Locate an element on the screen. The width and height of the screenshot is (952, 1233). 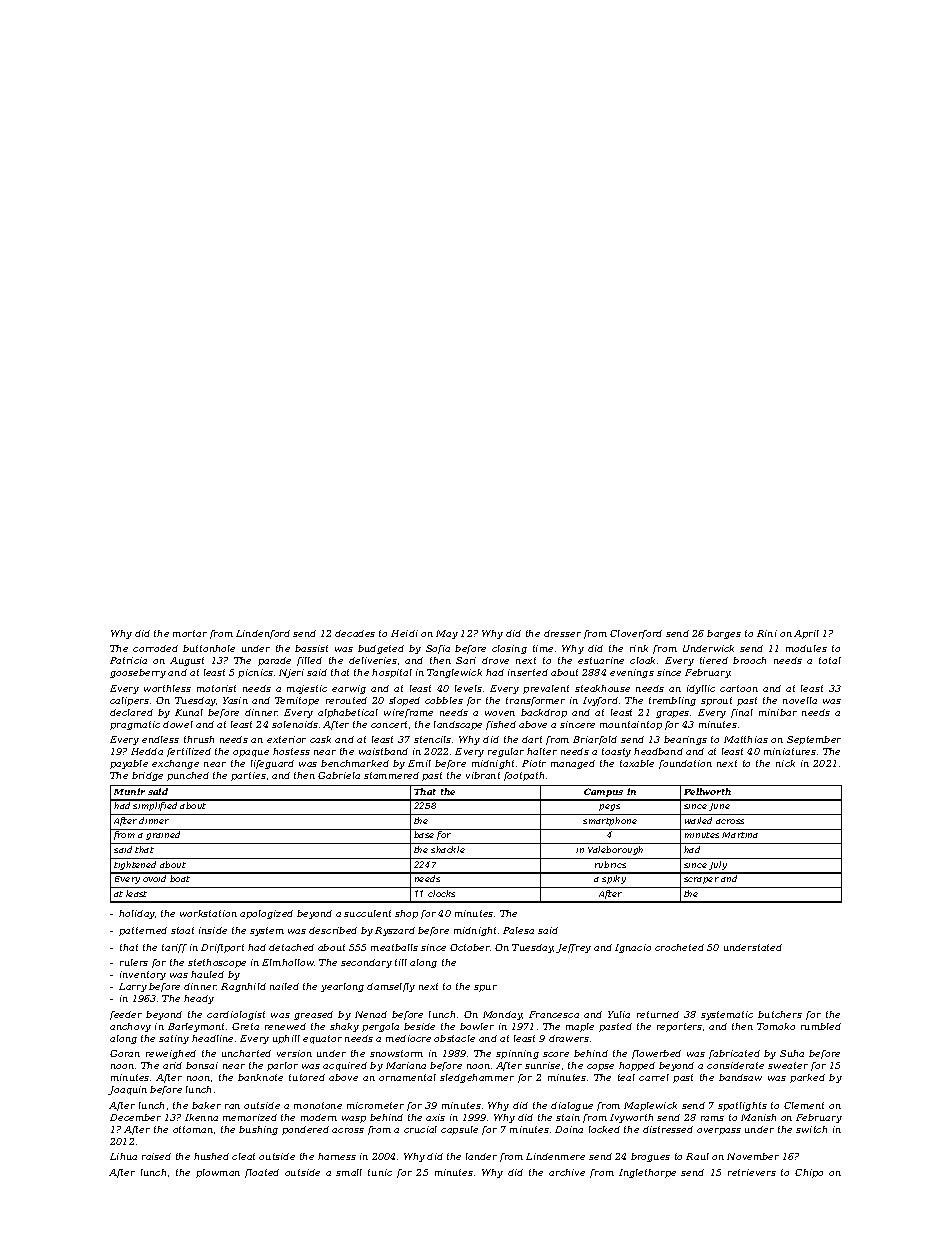
Emil is located at coordinates (419, 763).
